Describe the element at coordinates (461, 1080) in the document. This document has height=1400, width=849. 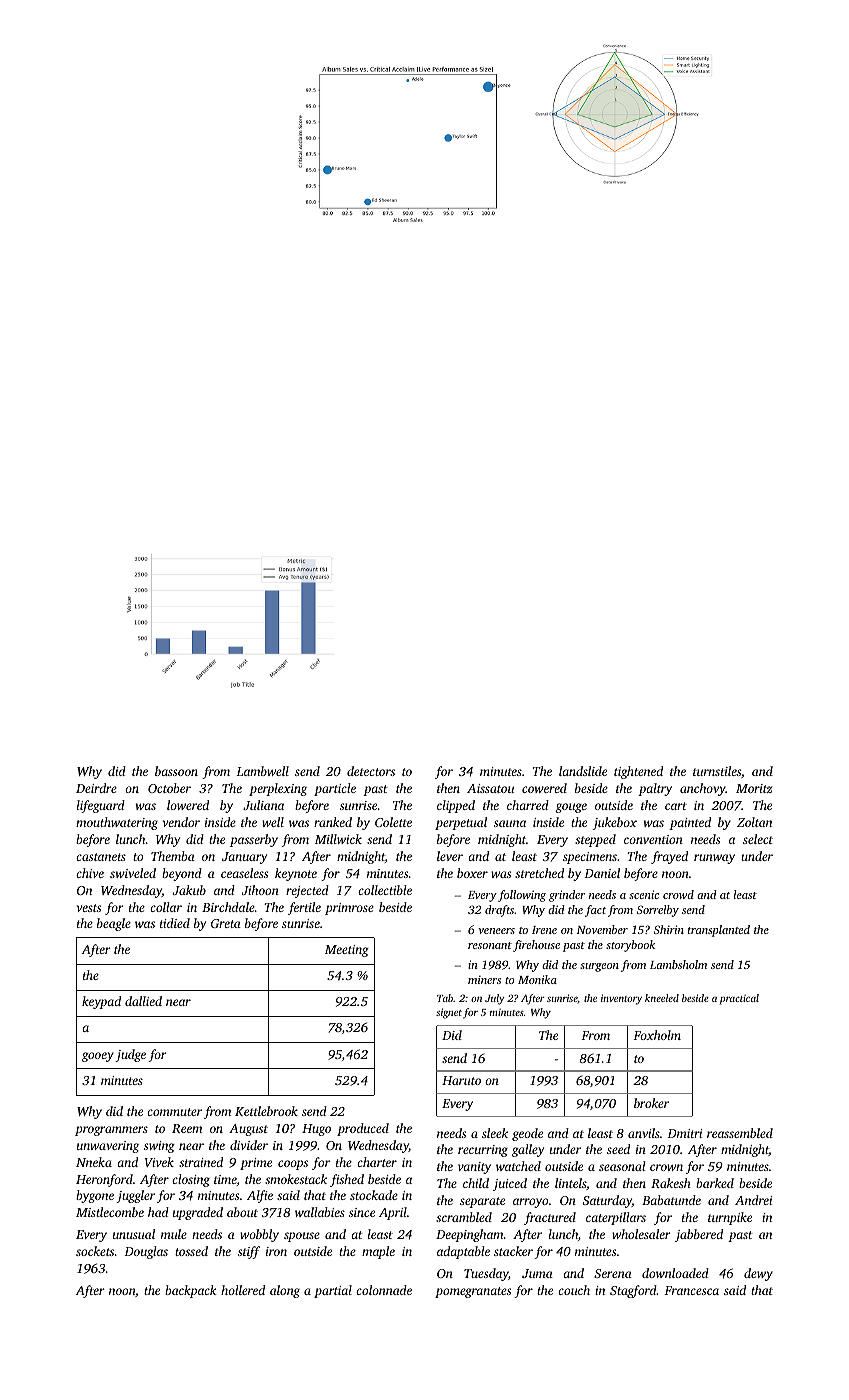
I see `Haruto` at that location.
